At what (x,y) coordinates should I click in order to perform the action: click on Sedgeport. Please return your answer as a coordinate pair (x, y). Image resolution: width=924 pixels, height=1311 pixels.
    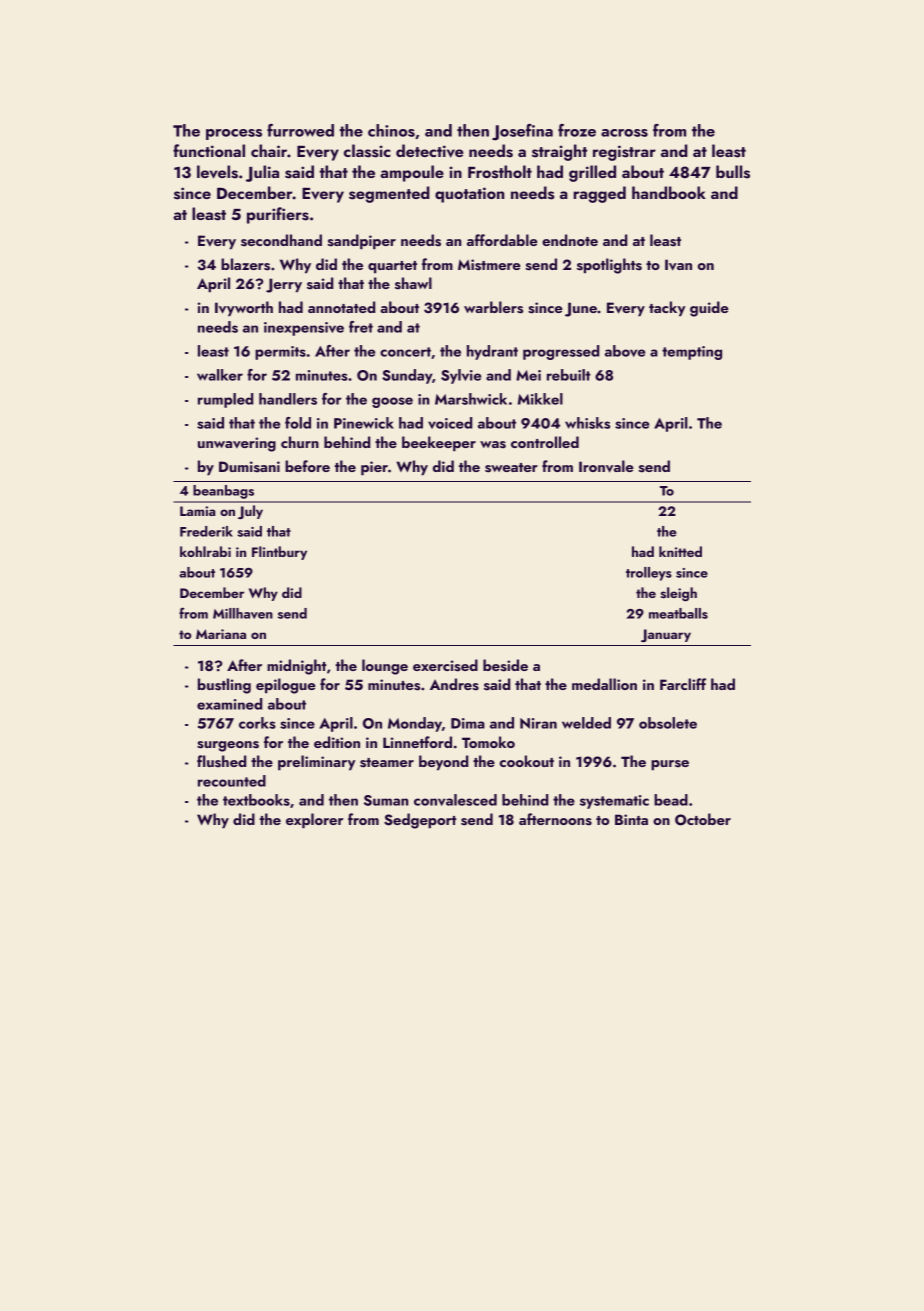
    Looking at the image, I should click on (420, 821).
